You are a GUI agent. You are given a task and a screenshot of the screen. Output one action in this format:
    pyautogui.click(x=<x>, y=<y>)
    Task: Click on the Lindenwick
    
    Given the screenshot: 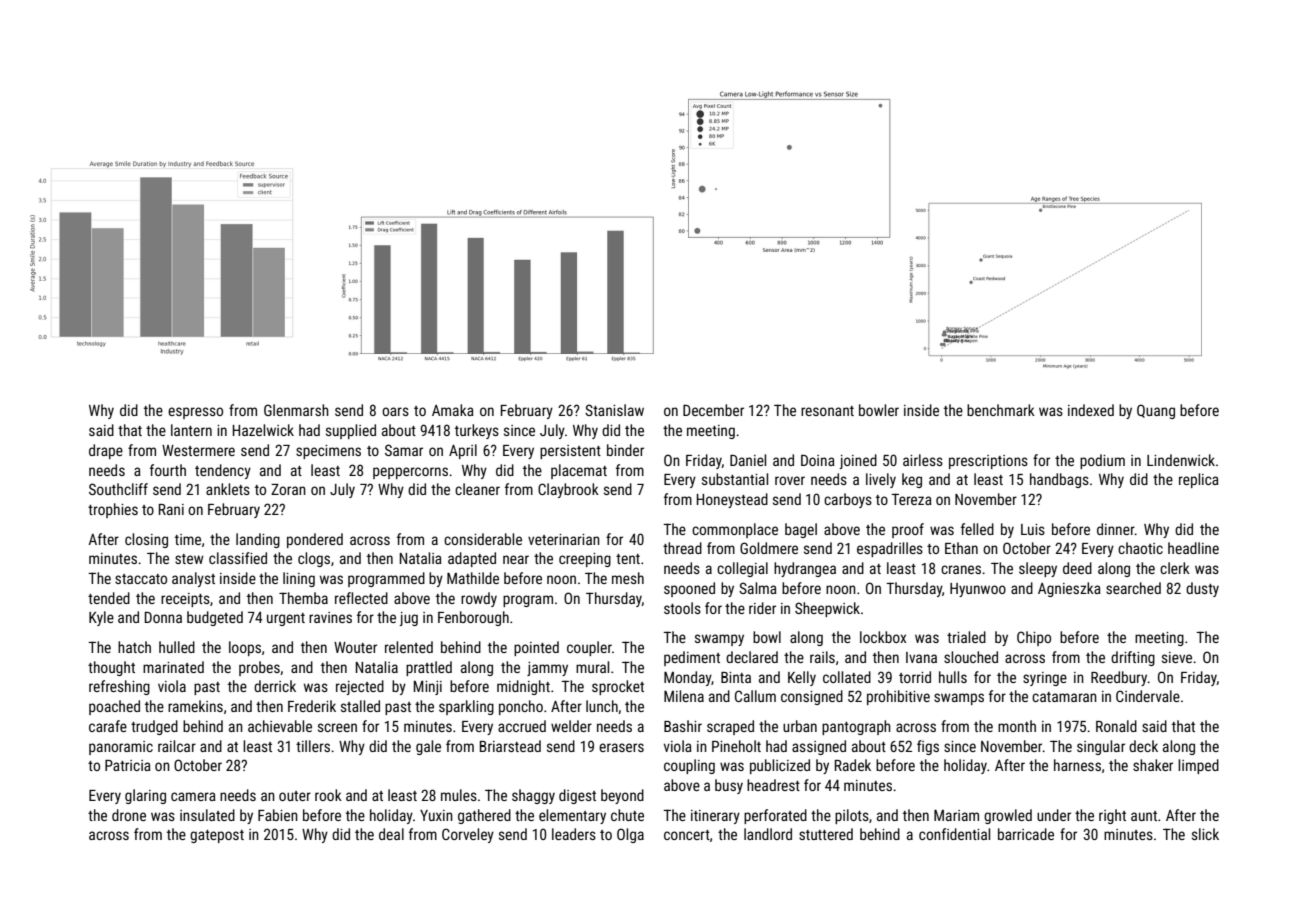 What is the action you would take?
    pyautogui.click(x=1181, y=460)
